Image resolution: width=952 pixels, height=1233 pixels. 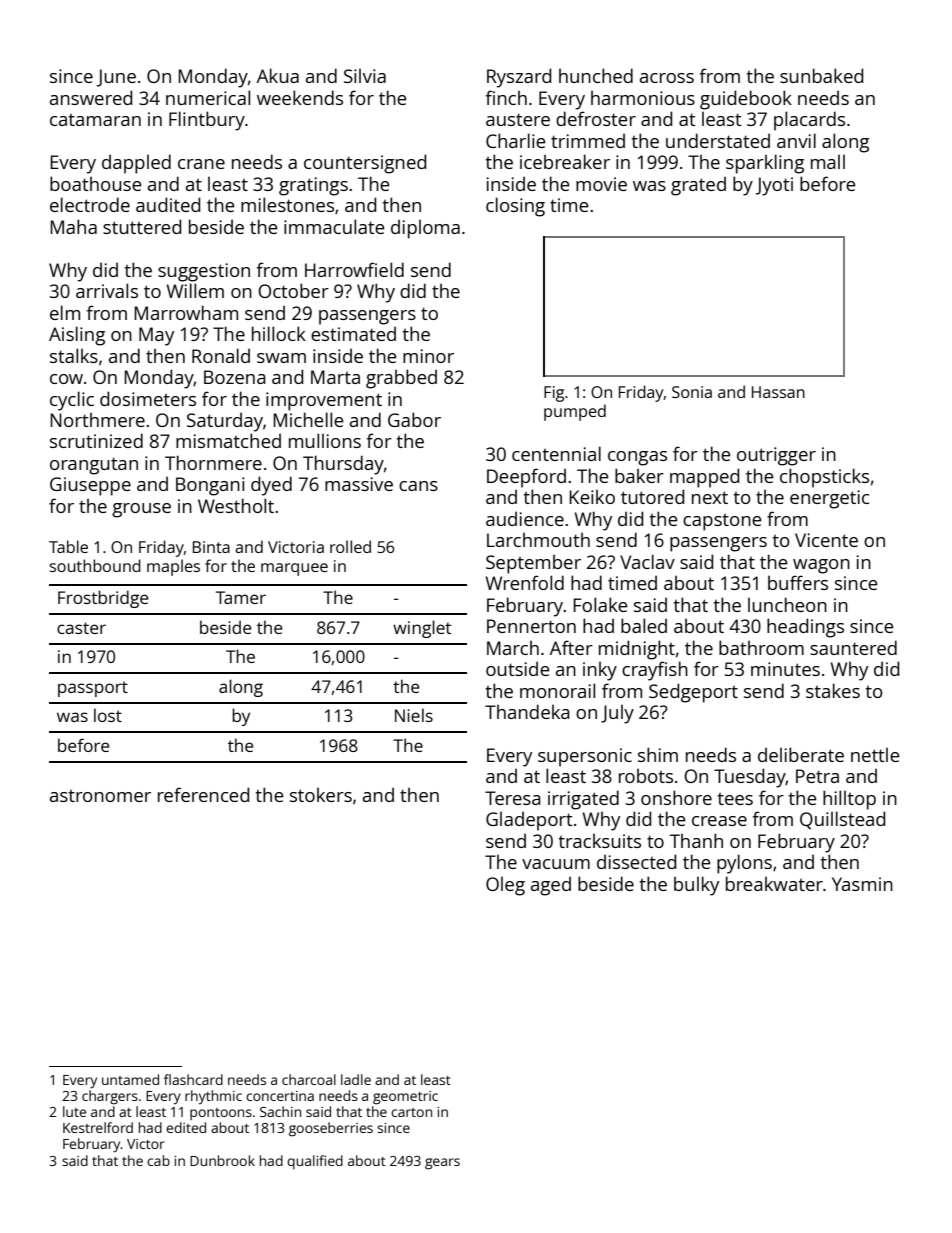 What do you see at coordinates (515, 207) in the screenshot?
I see `closing` at bounding box center [515, 207].
